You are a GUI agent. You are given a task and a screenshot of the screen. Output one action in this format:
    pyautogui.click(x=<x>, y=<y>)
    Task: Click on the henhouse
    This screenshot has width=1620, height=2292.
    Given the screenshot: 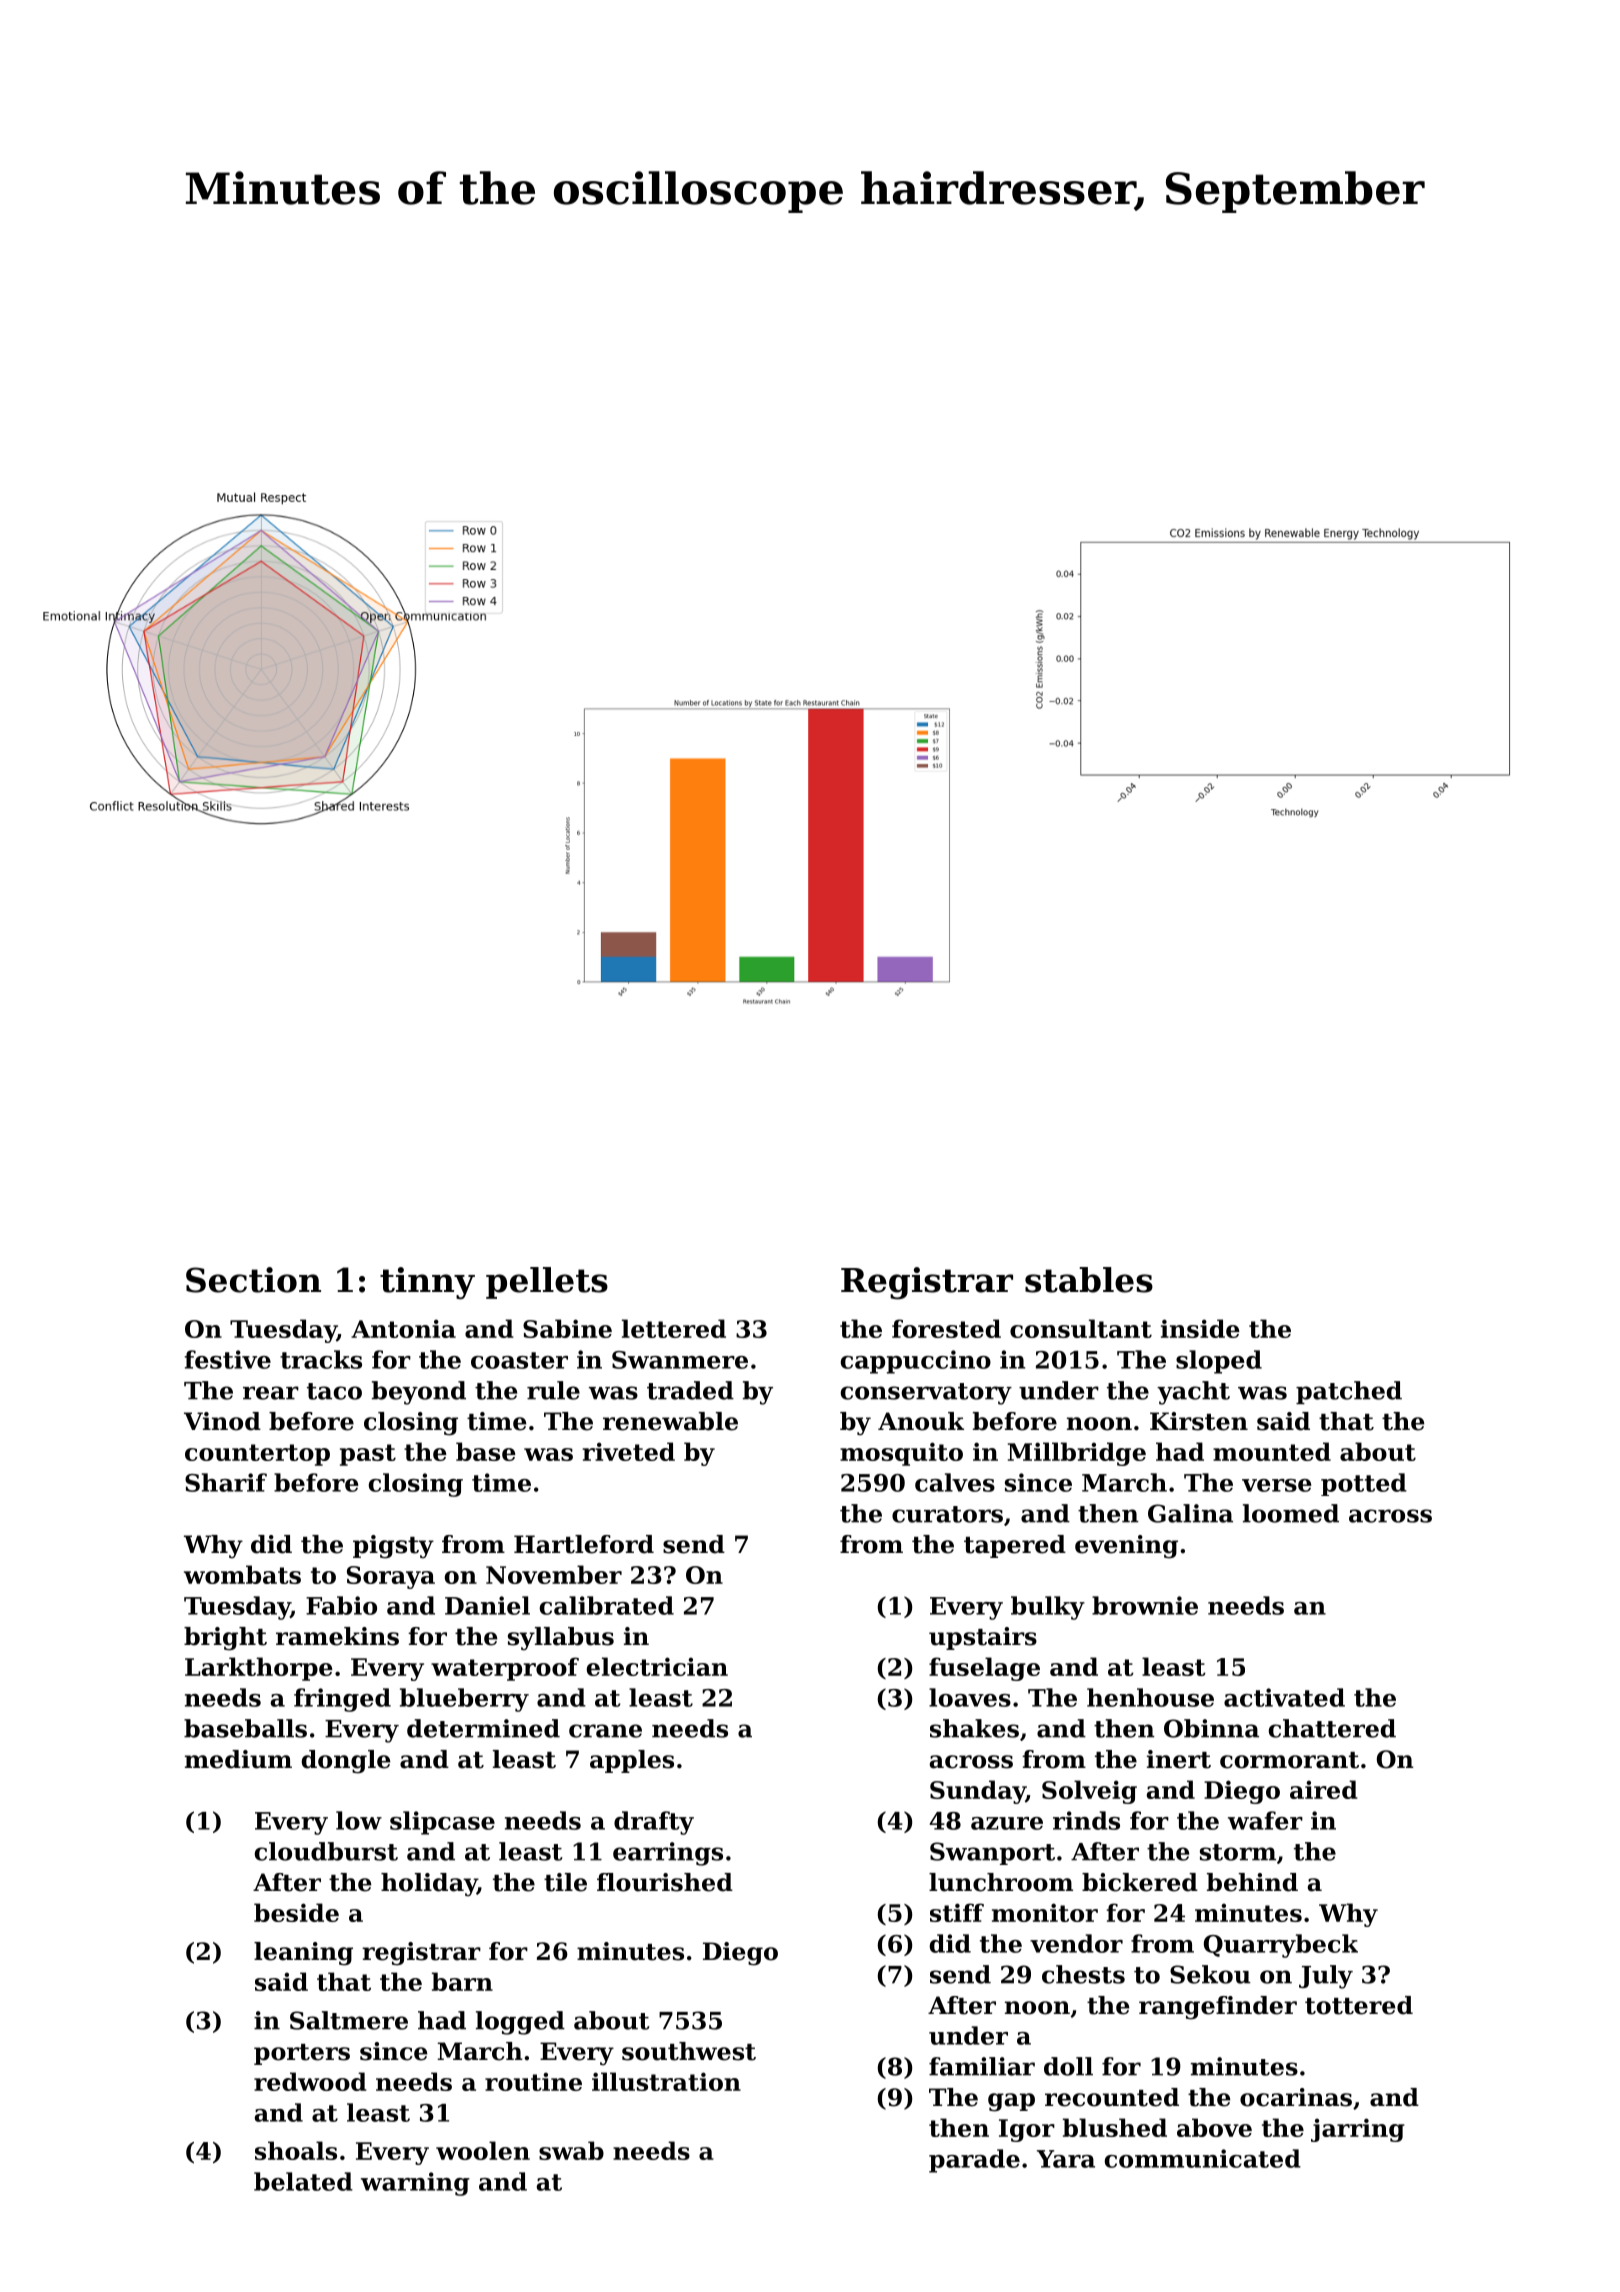 What is the action you would take?
    pyautogui.click(x=1150, y=1697)
